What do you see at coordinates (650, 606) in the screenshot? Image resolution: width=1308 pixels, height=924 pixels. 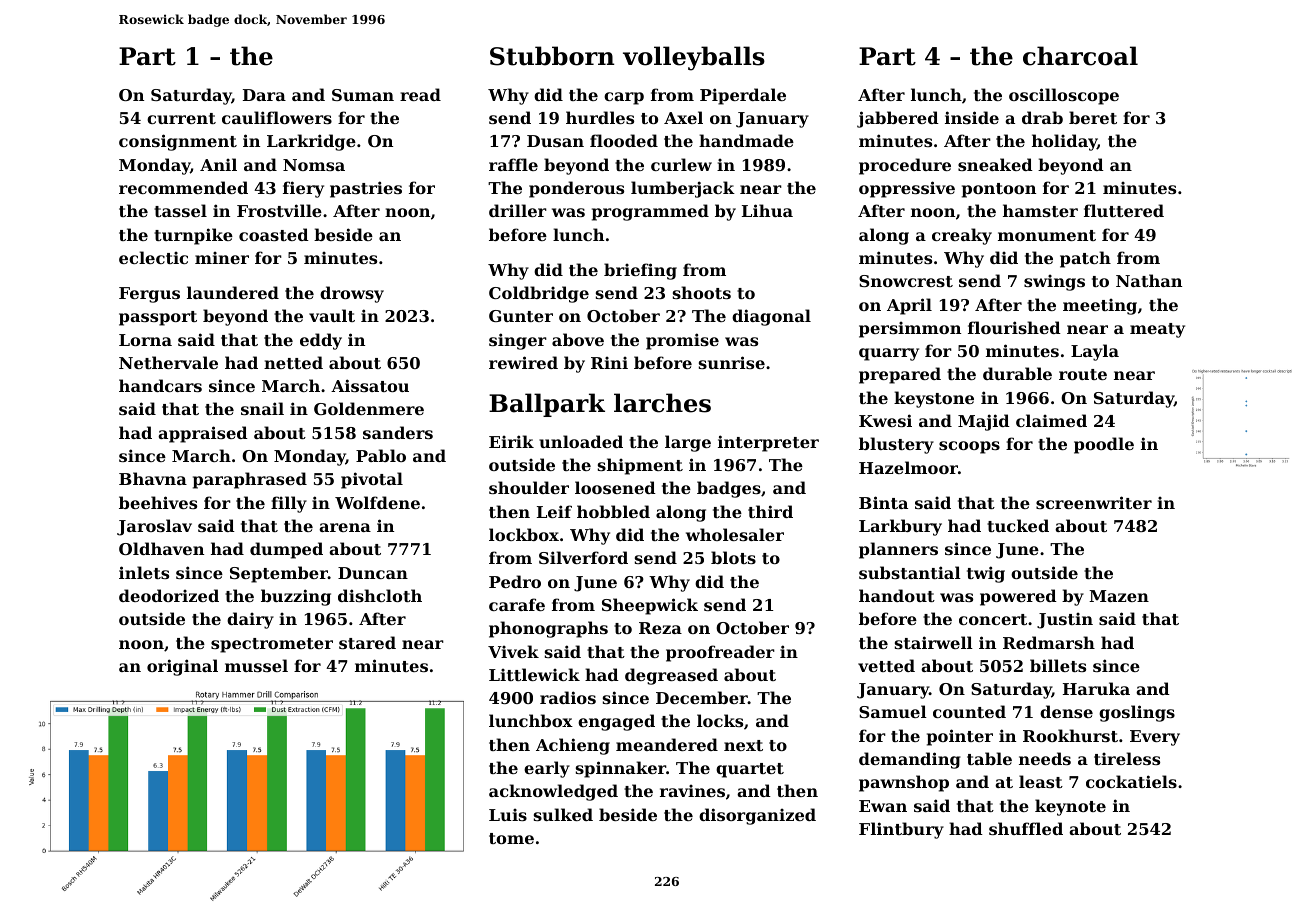 I see `Sheepwick` at bounding box center [650, 606].
